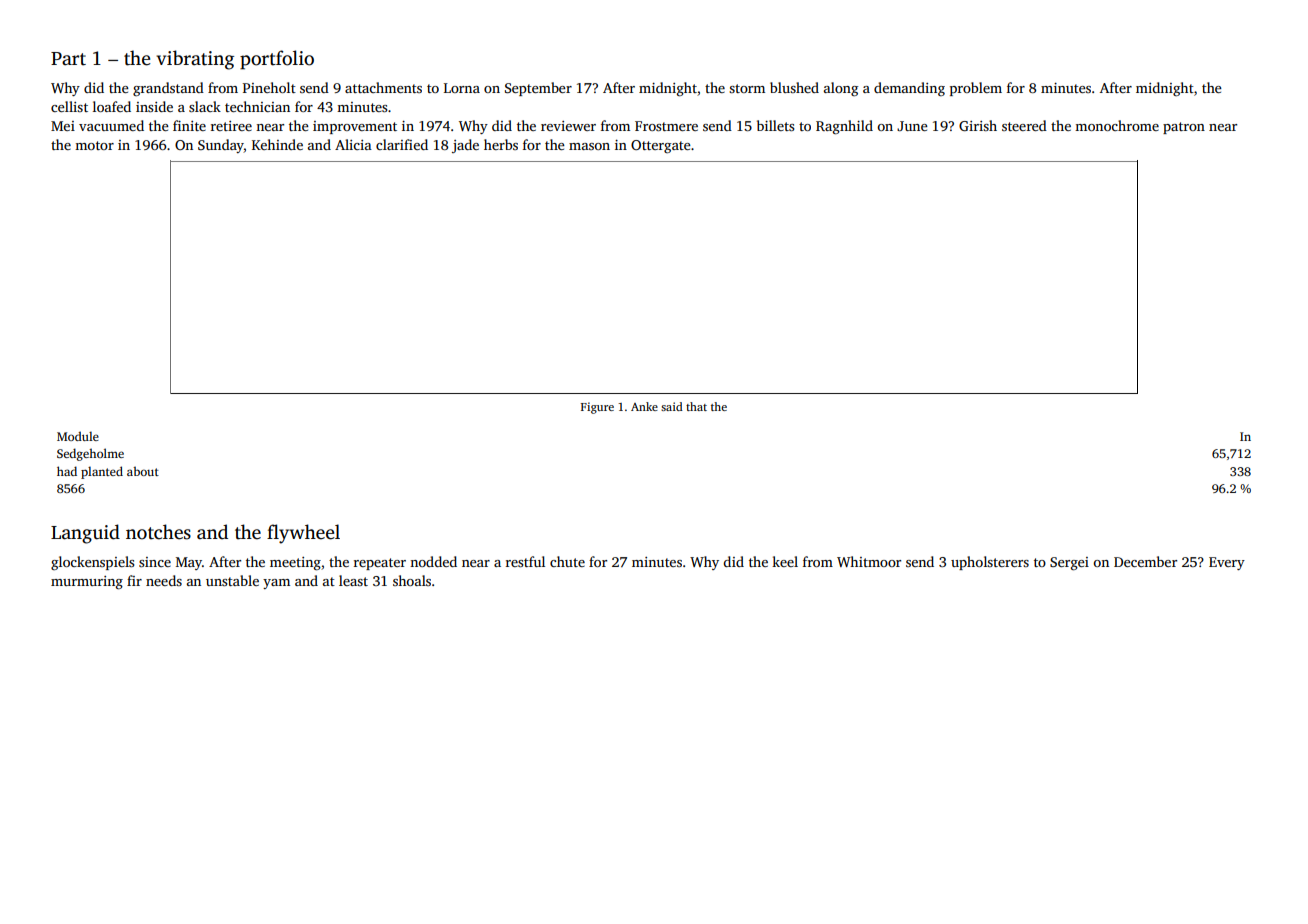 This screenshot has height=924, width=1308. Describe the element at coordinates (696, 406) in the screenshot. I see `that` at that location.
